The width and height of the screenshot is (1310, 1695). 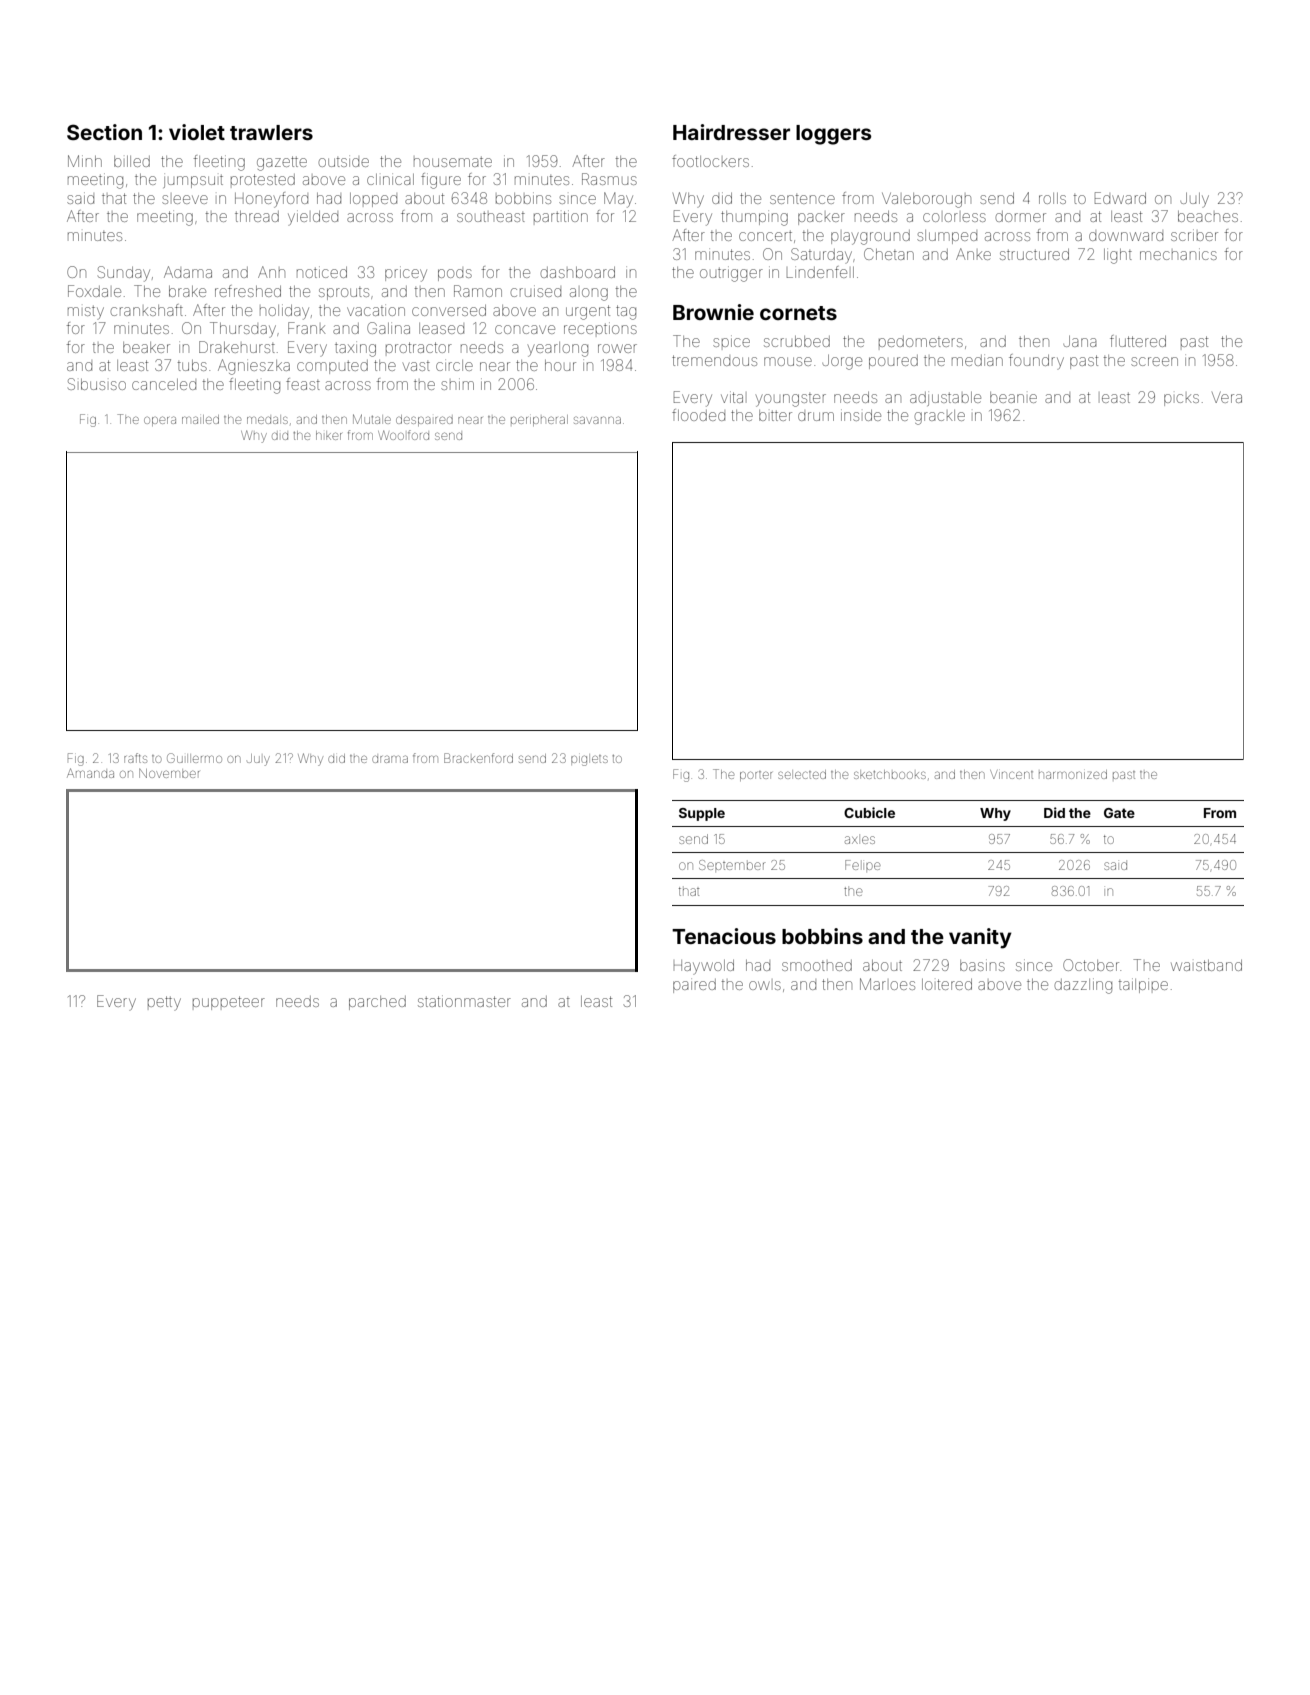 What do you see at coordinates (731, 132) in the screenshot?
I see `Hairdresser` at bounding box center [731, 132].
